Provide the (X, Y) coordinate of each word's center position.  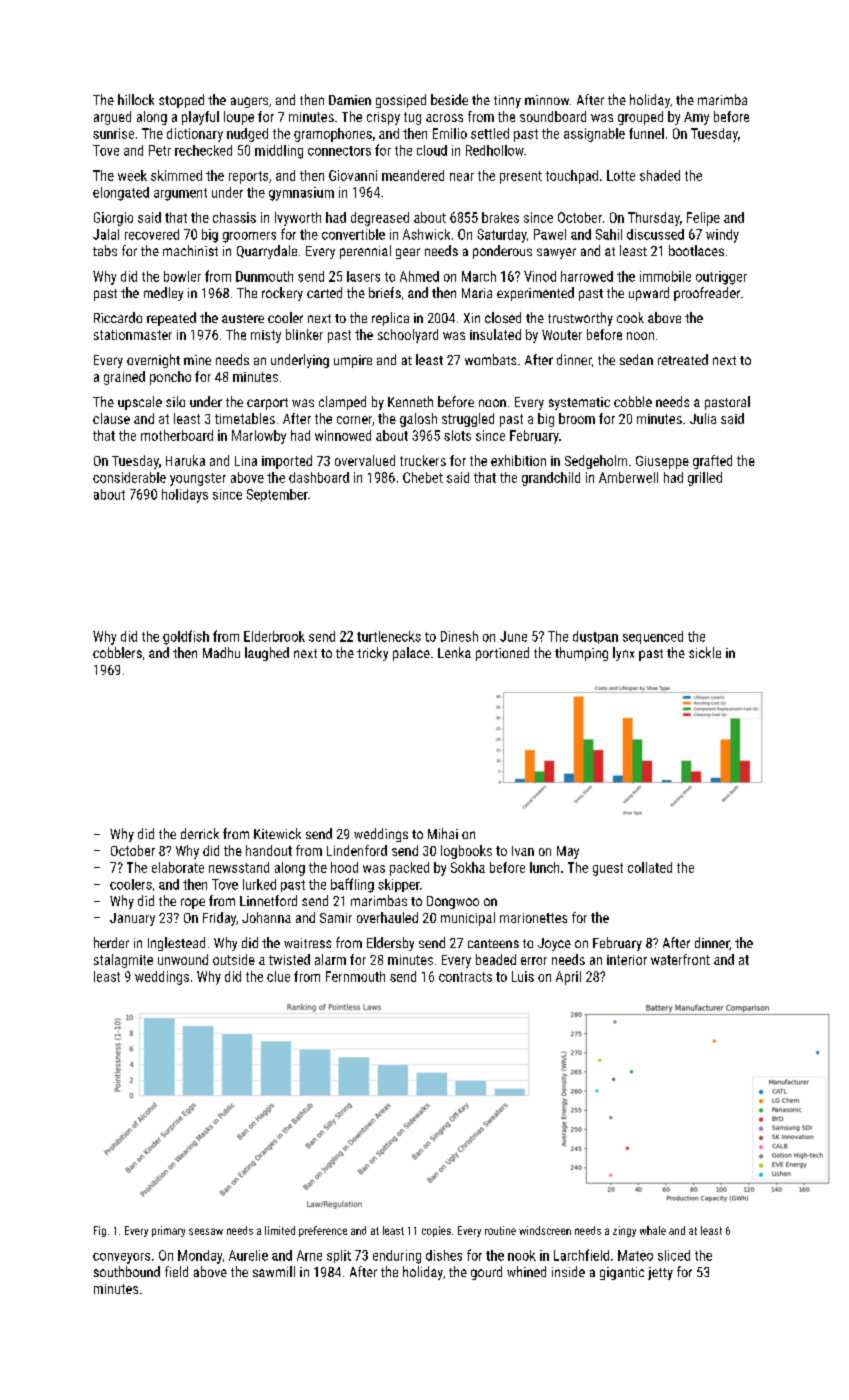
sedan (636, 359)
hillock (136, 99)
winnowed (343, 435)
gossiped (401, 101)
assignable (594, 135)
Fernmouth (355, 976)
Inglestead (176, 944)
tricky (372, 654)
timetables (245, 418)
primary (168, 1231)
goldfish (186, 637)
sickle (705, 652)
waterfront (680, 959)
